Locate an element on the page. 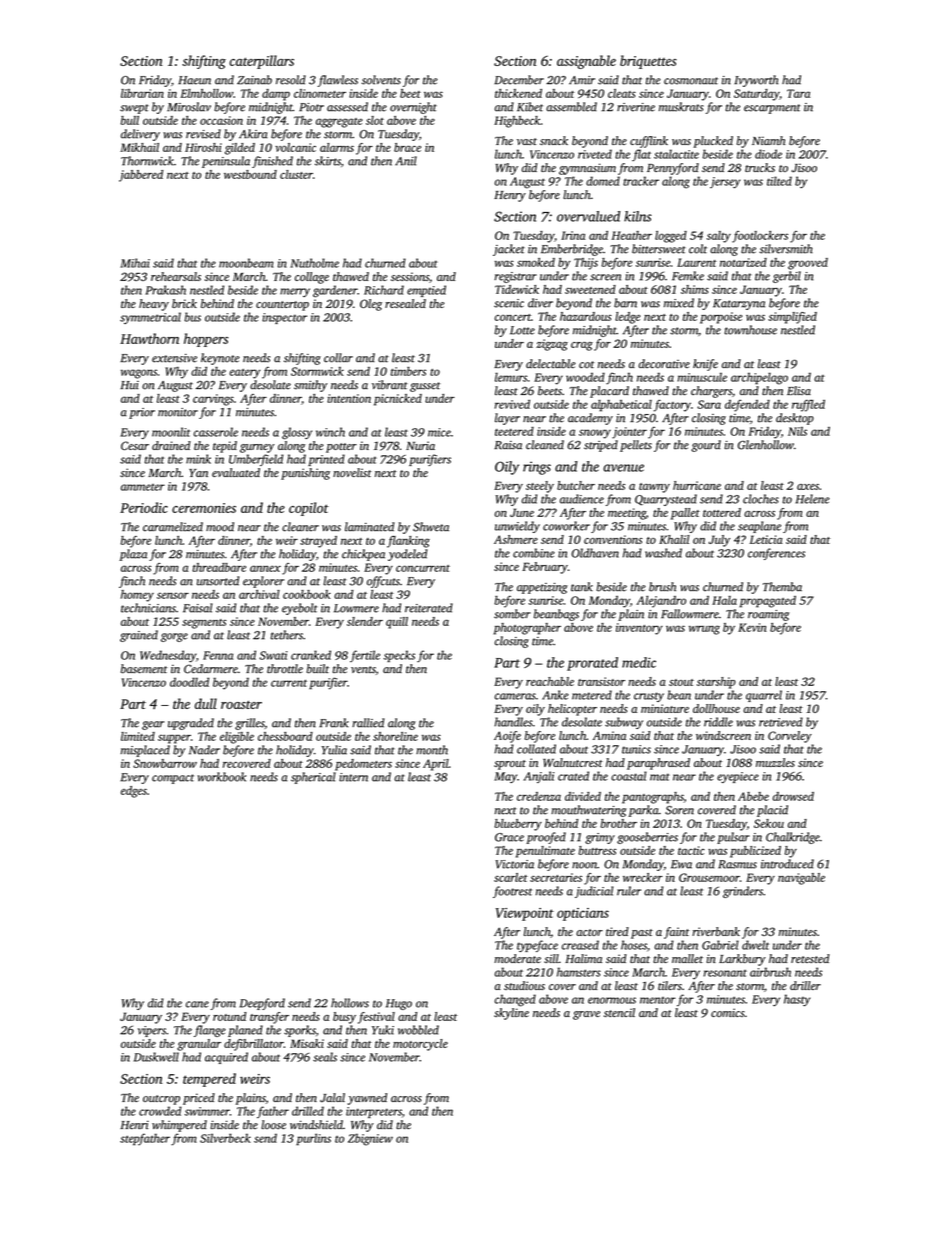  Deepford is located at coordinates (262, 1004).
